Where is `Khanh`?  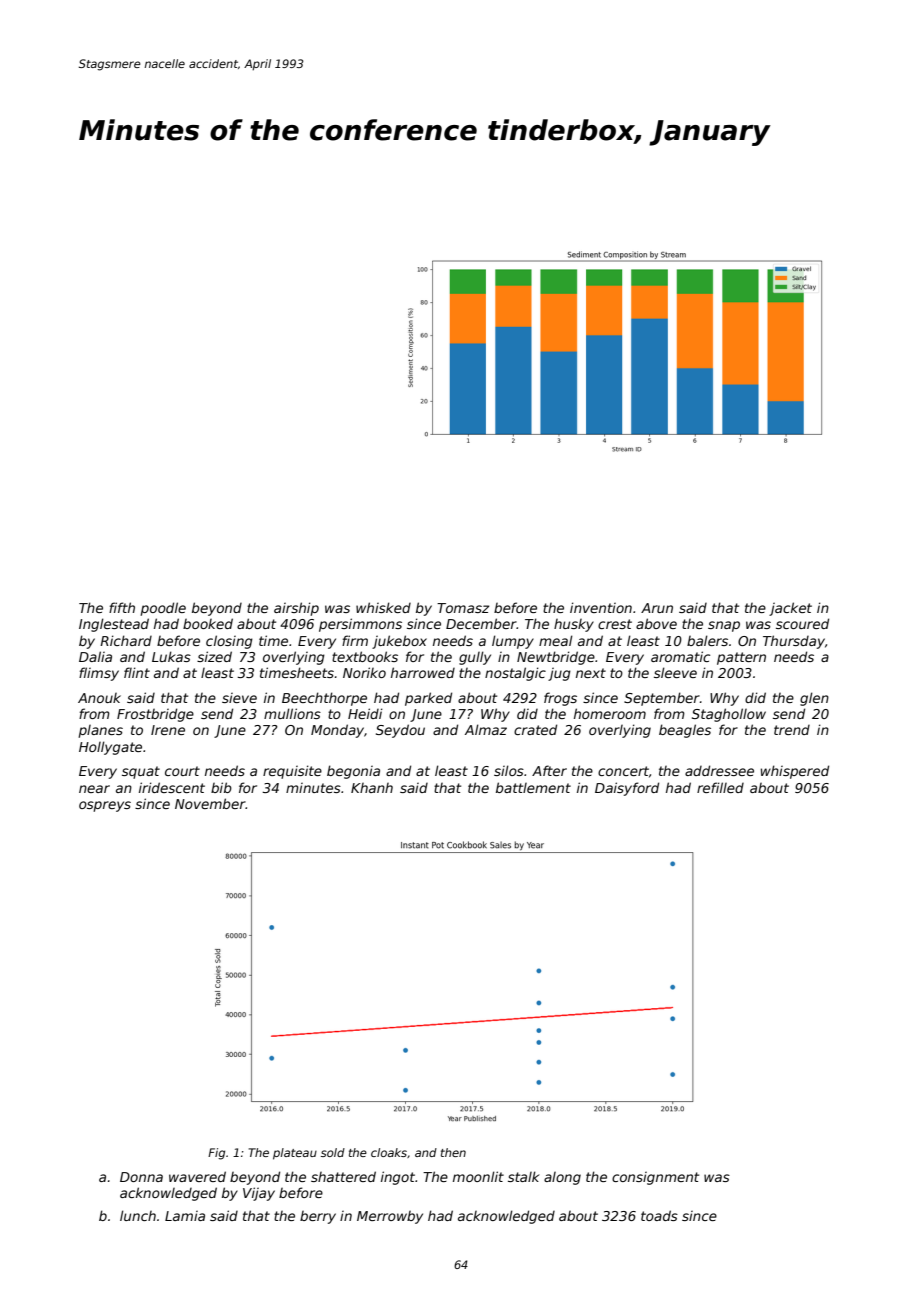
Khanh is located at coordinates (372, 788).
